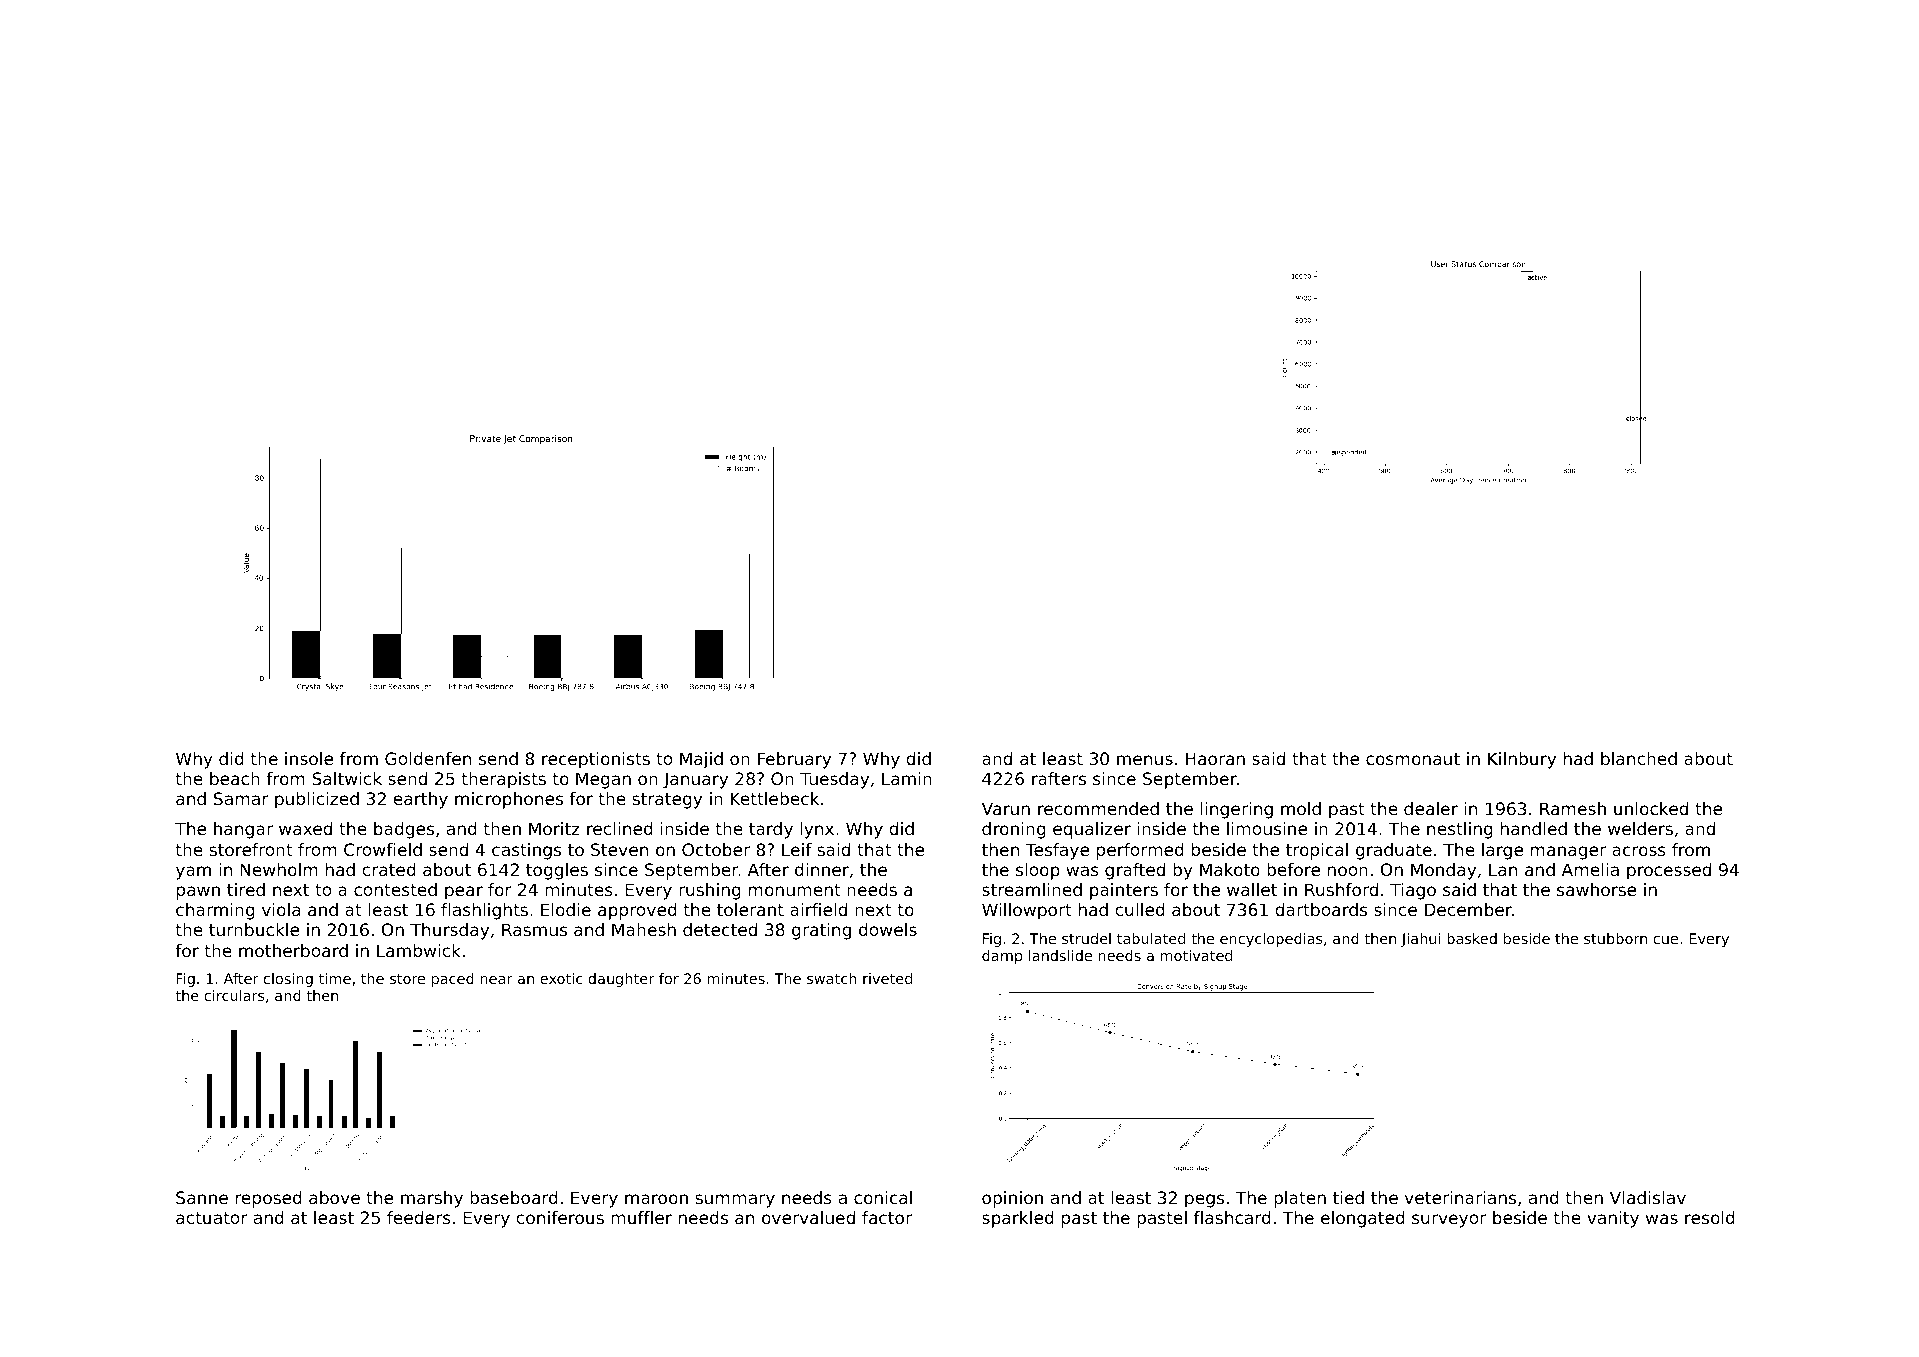  What do you see at coordinates (1413, 759) in the screenshot?
I see `cosmonaut` at bounding box center [1413, 759].
